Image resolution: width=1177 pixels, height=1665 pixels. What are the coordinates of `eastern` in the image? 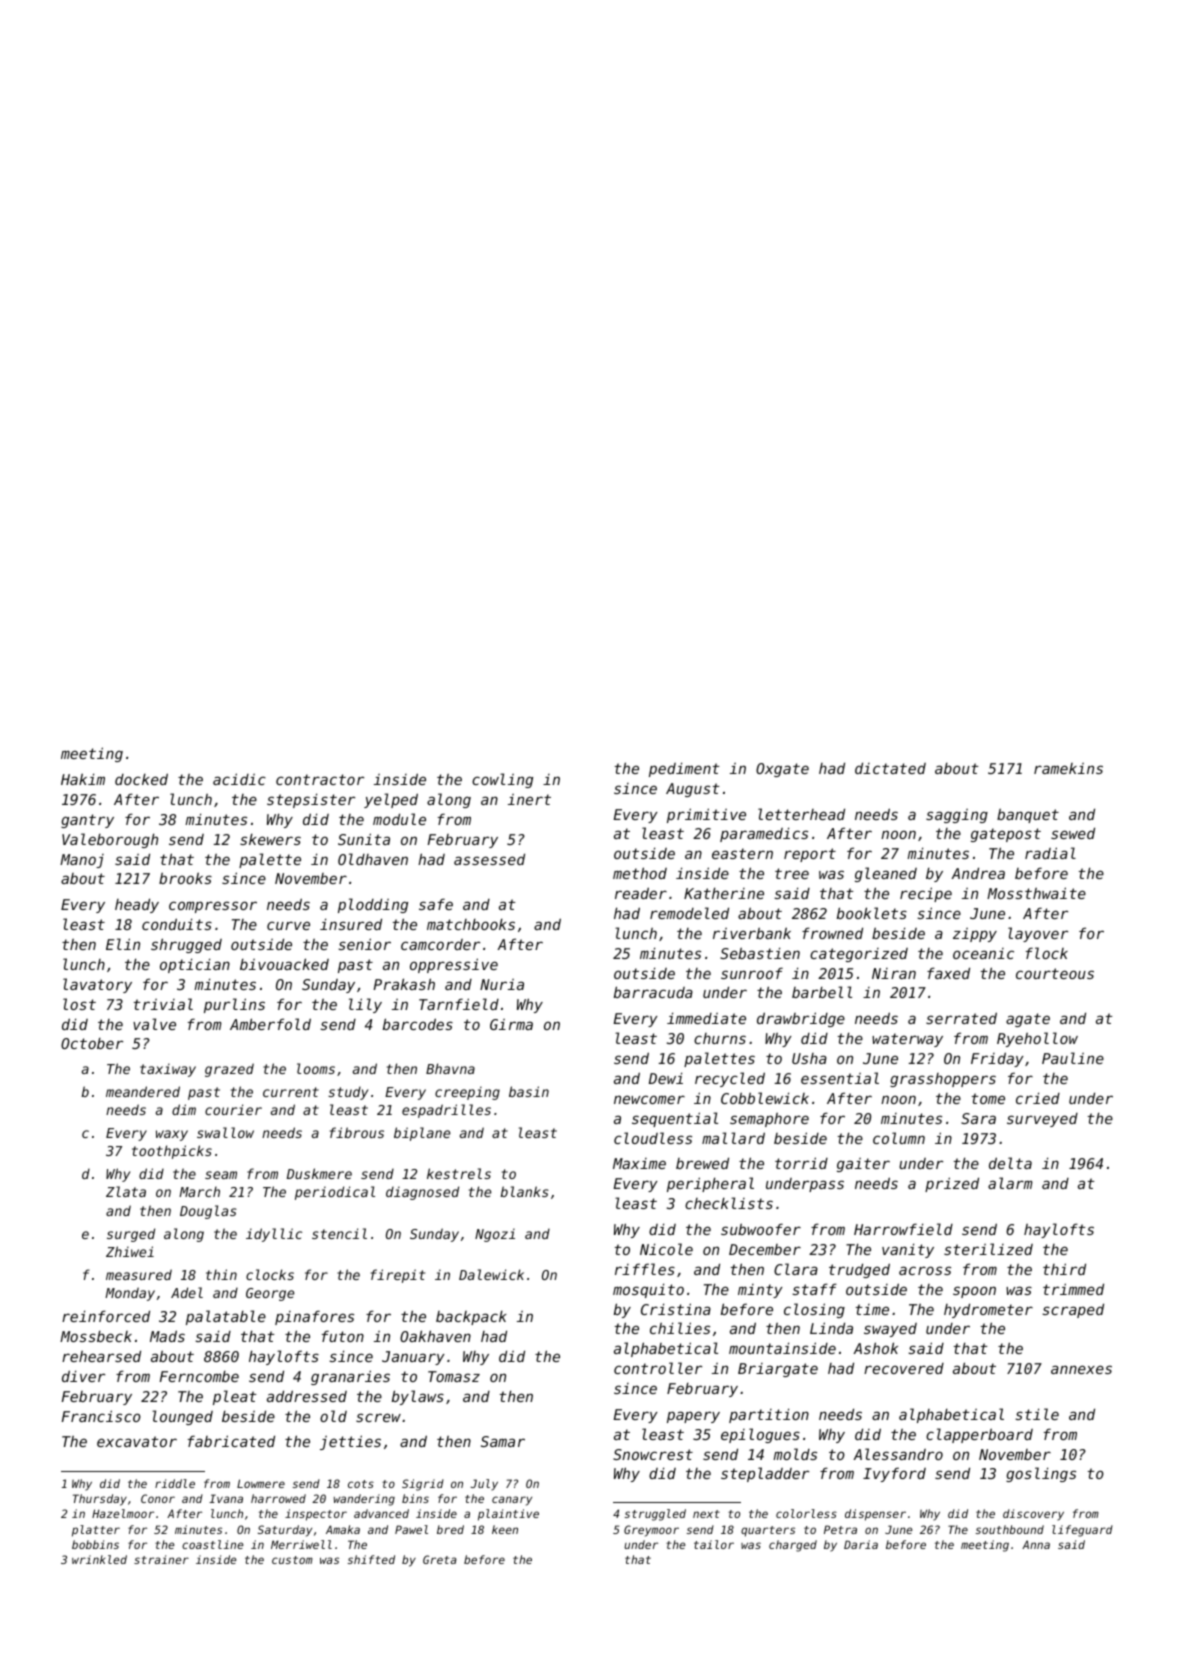 It's located at (742, 853).
